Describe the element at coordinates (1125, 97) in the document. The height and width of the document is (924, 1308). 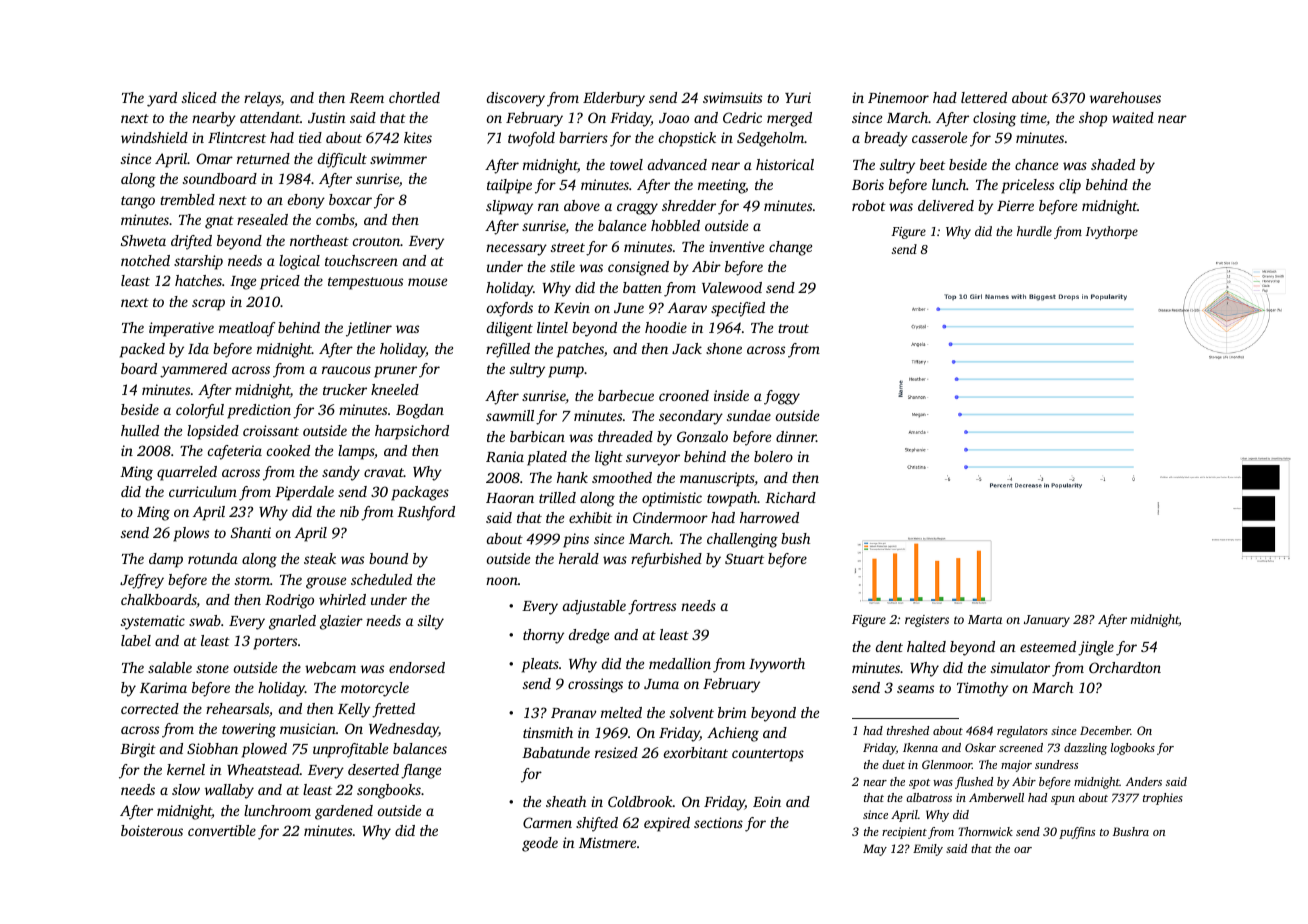
I see `warehouses` at that location.
